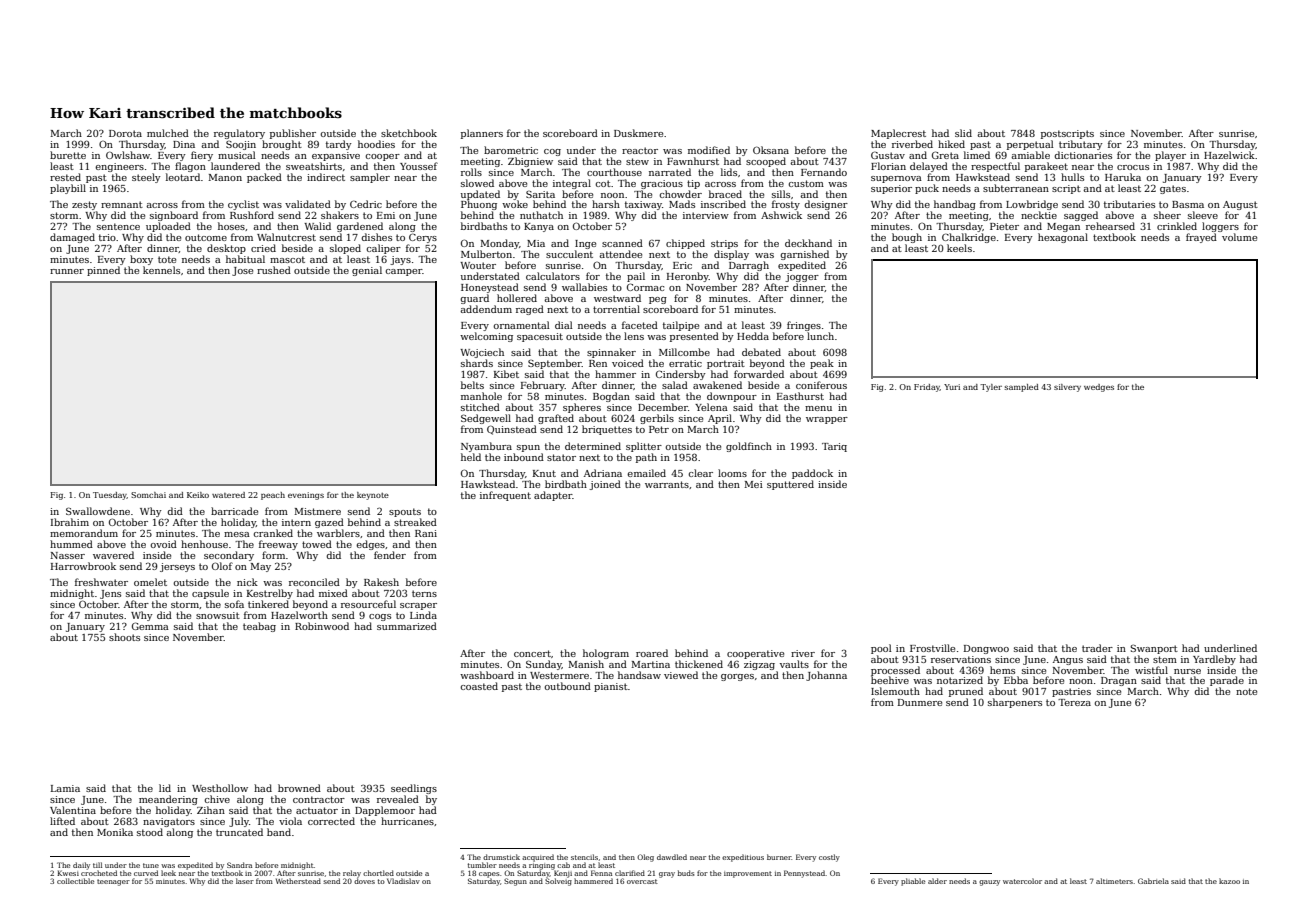 This image has height=924, width=1308. Describe the element at coordinates (667, 484) in the image. I see `warrants` at that location.
